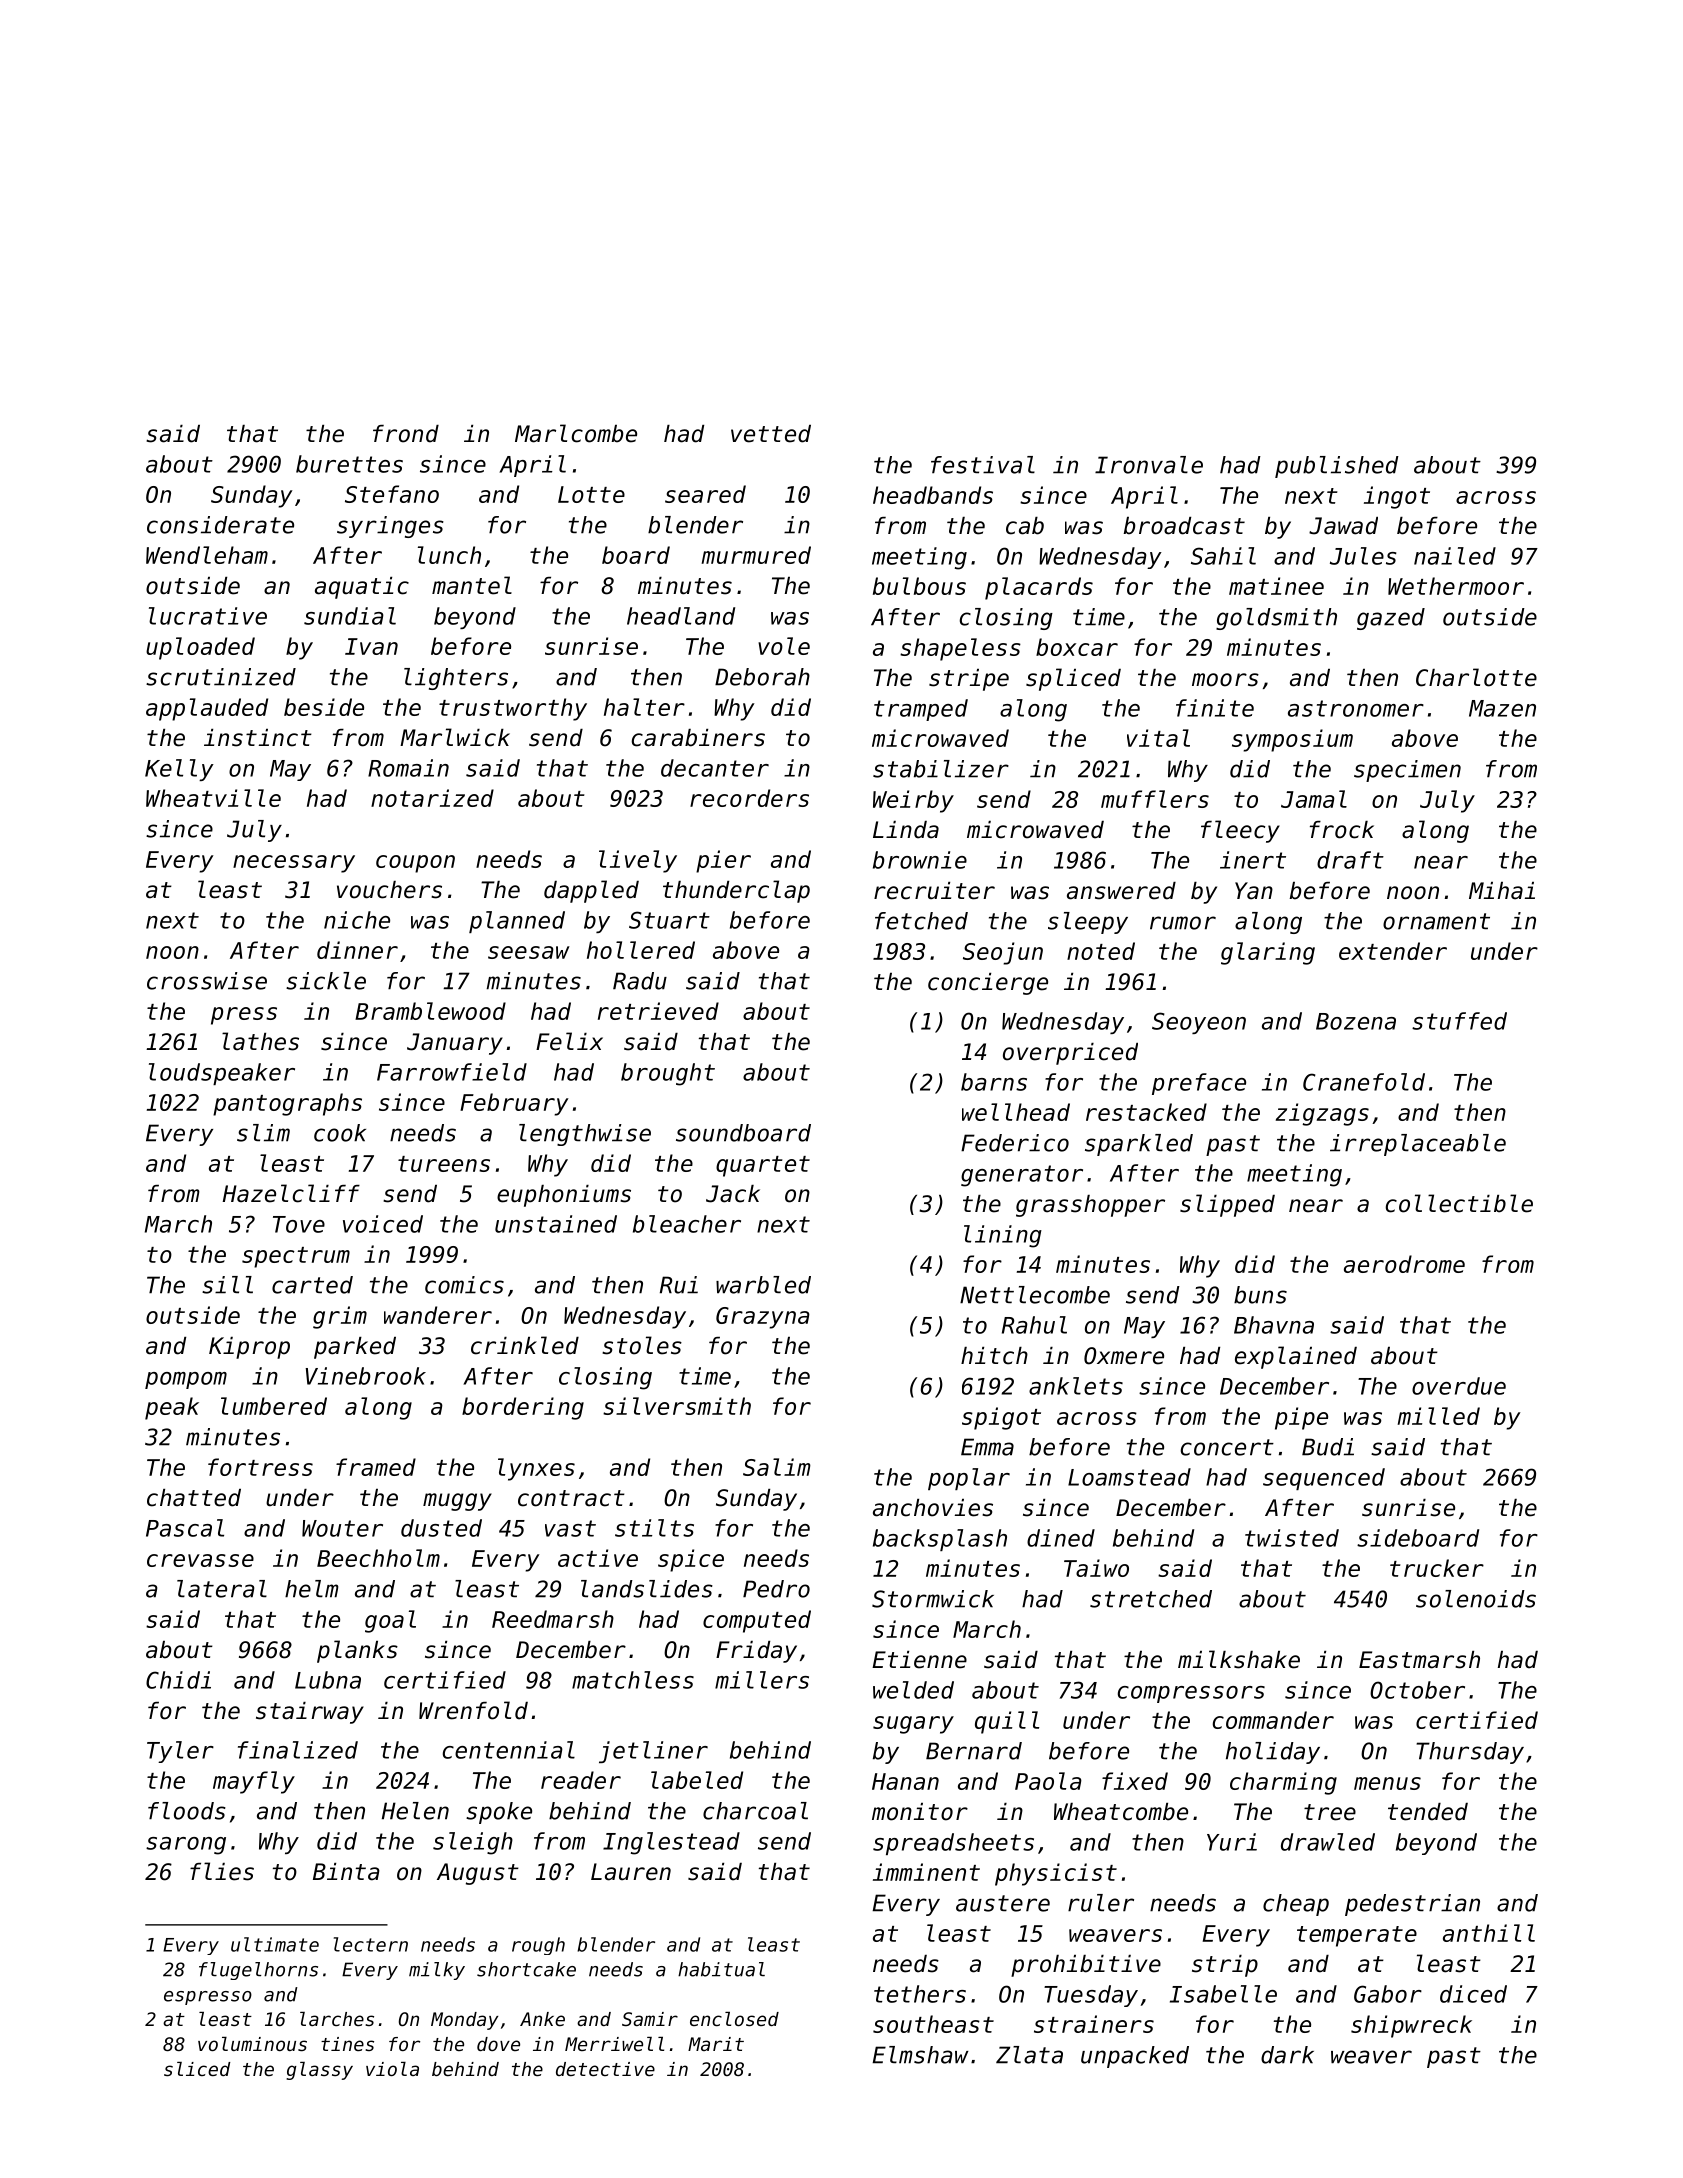 This screenshot has width=1683, height=2178. What do you see at coordinates (1183, 923) in the screenshot?
I see `rumor` at bounding box center [1183, 923].
